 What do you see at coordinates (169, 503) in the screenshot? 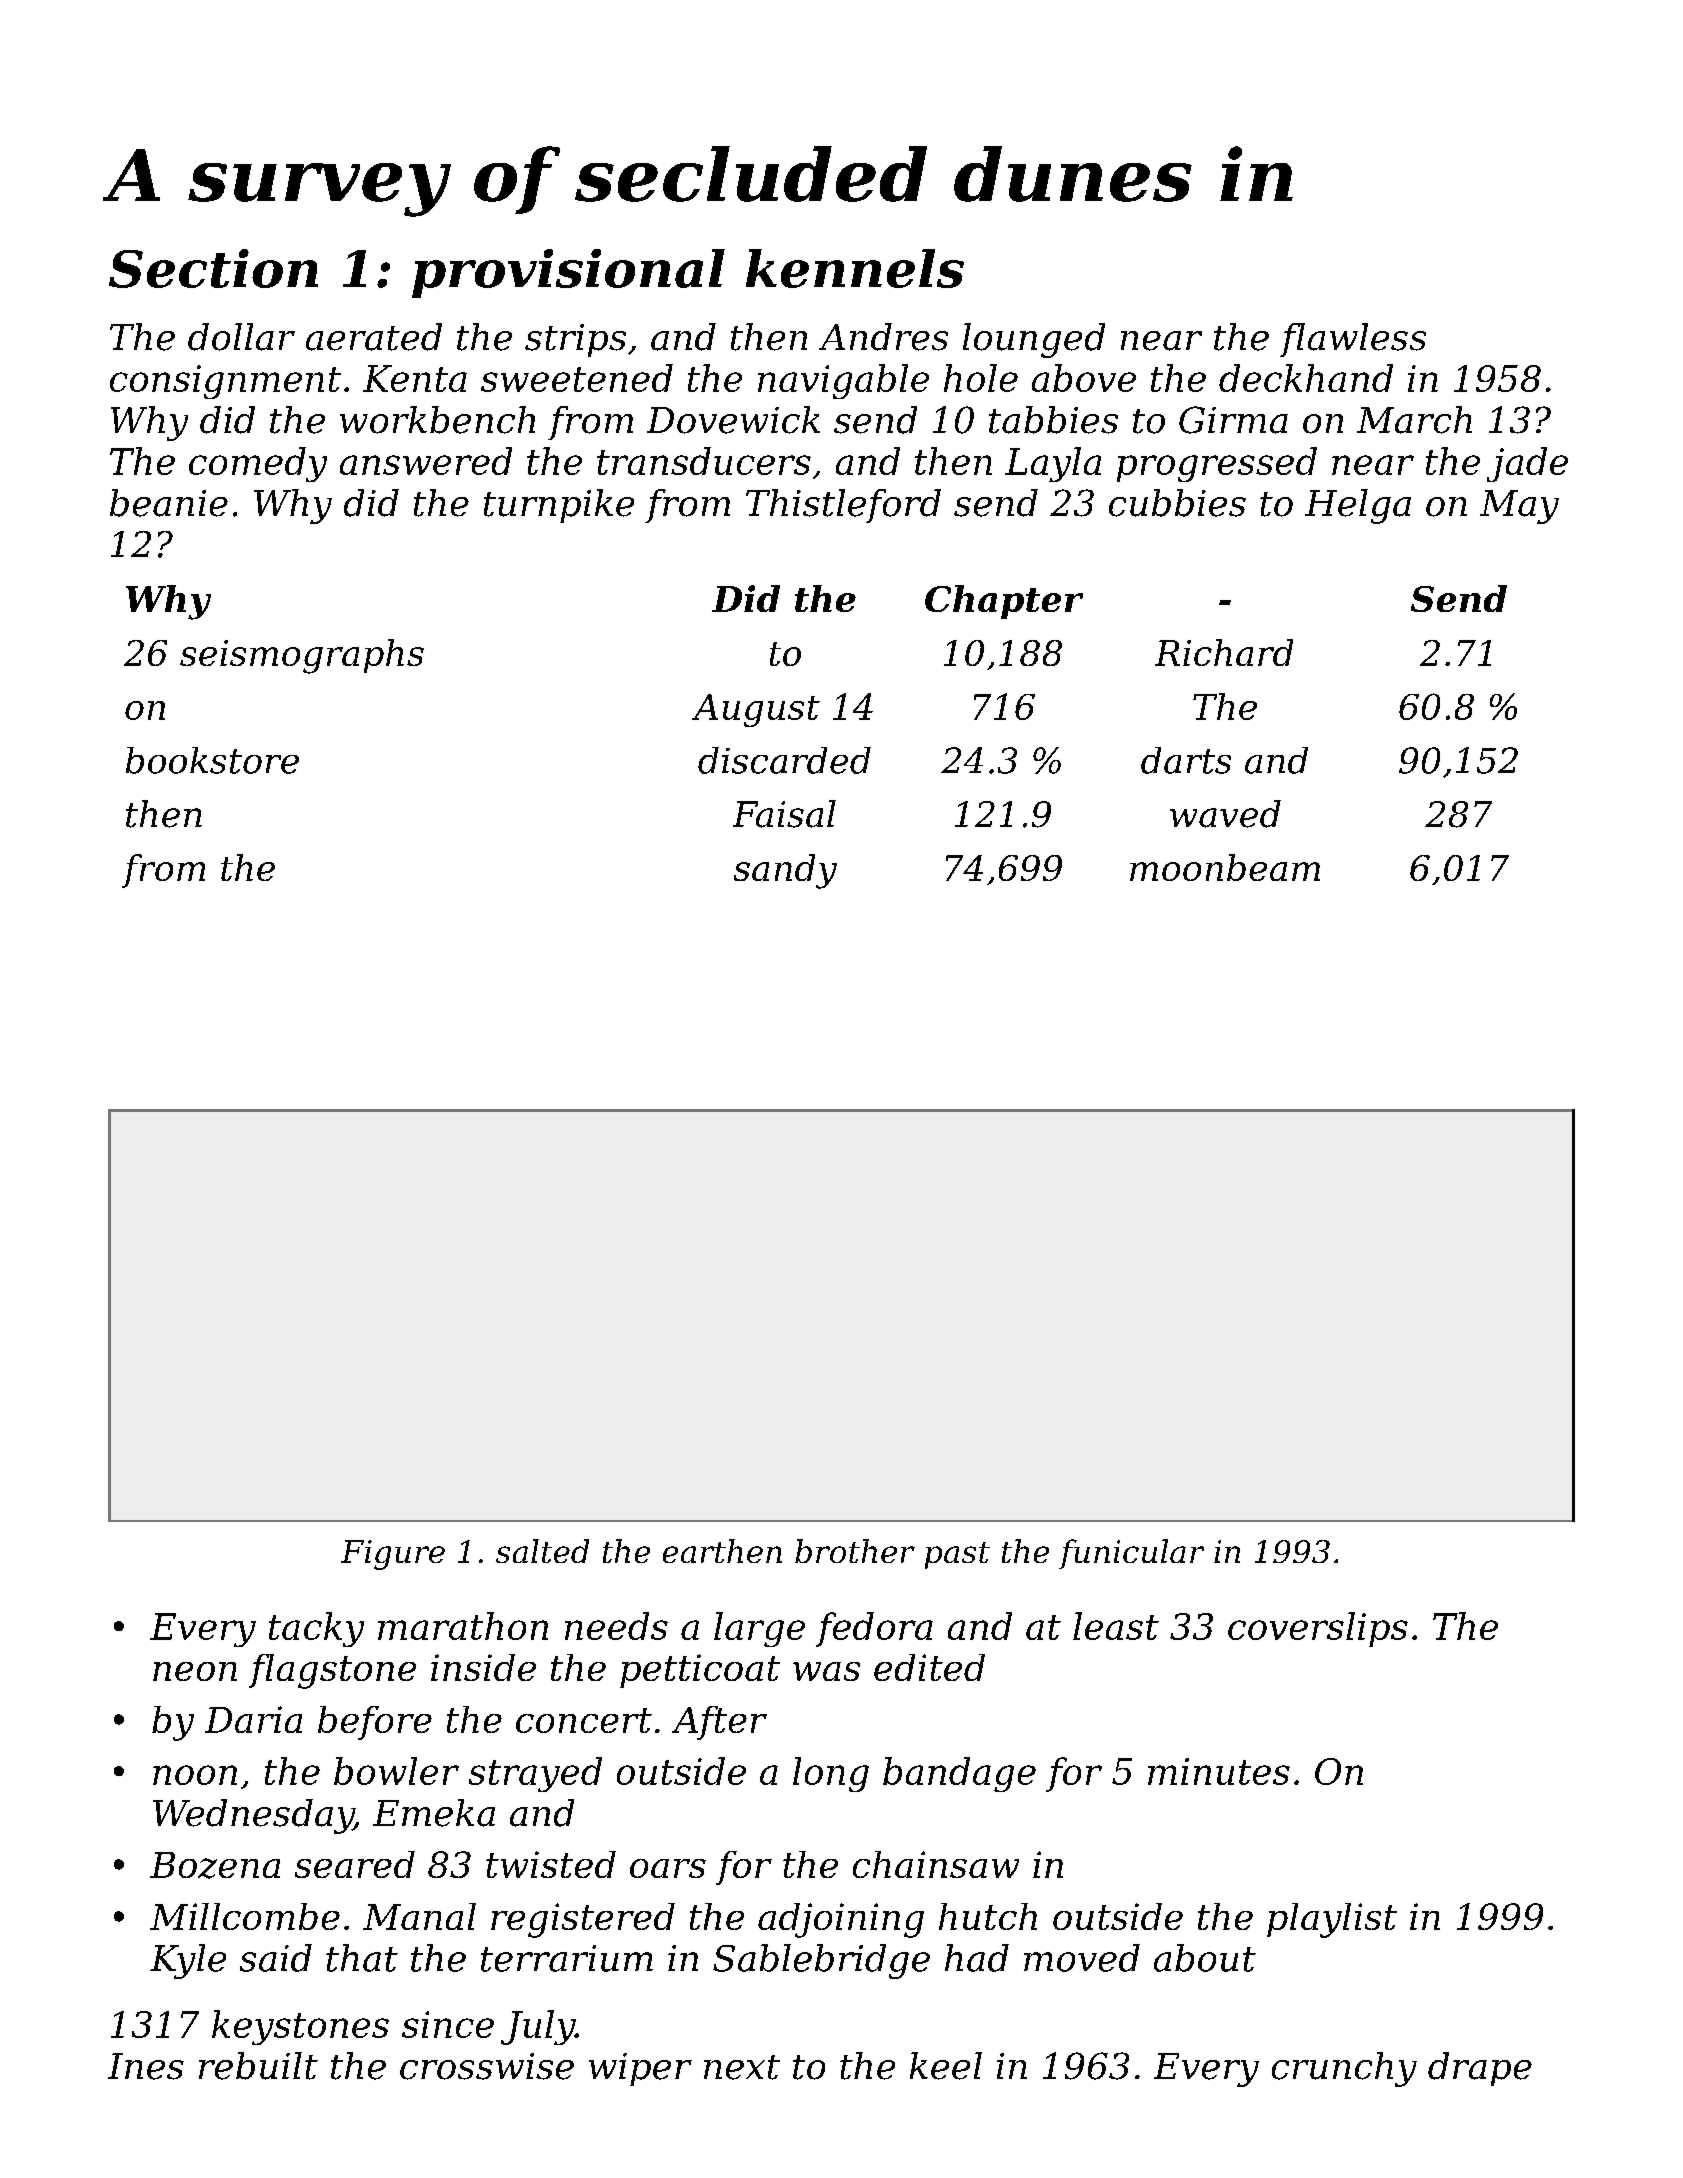
I see `beanie` at bounding box center [169, 503].
